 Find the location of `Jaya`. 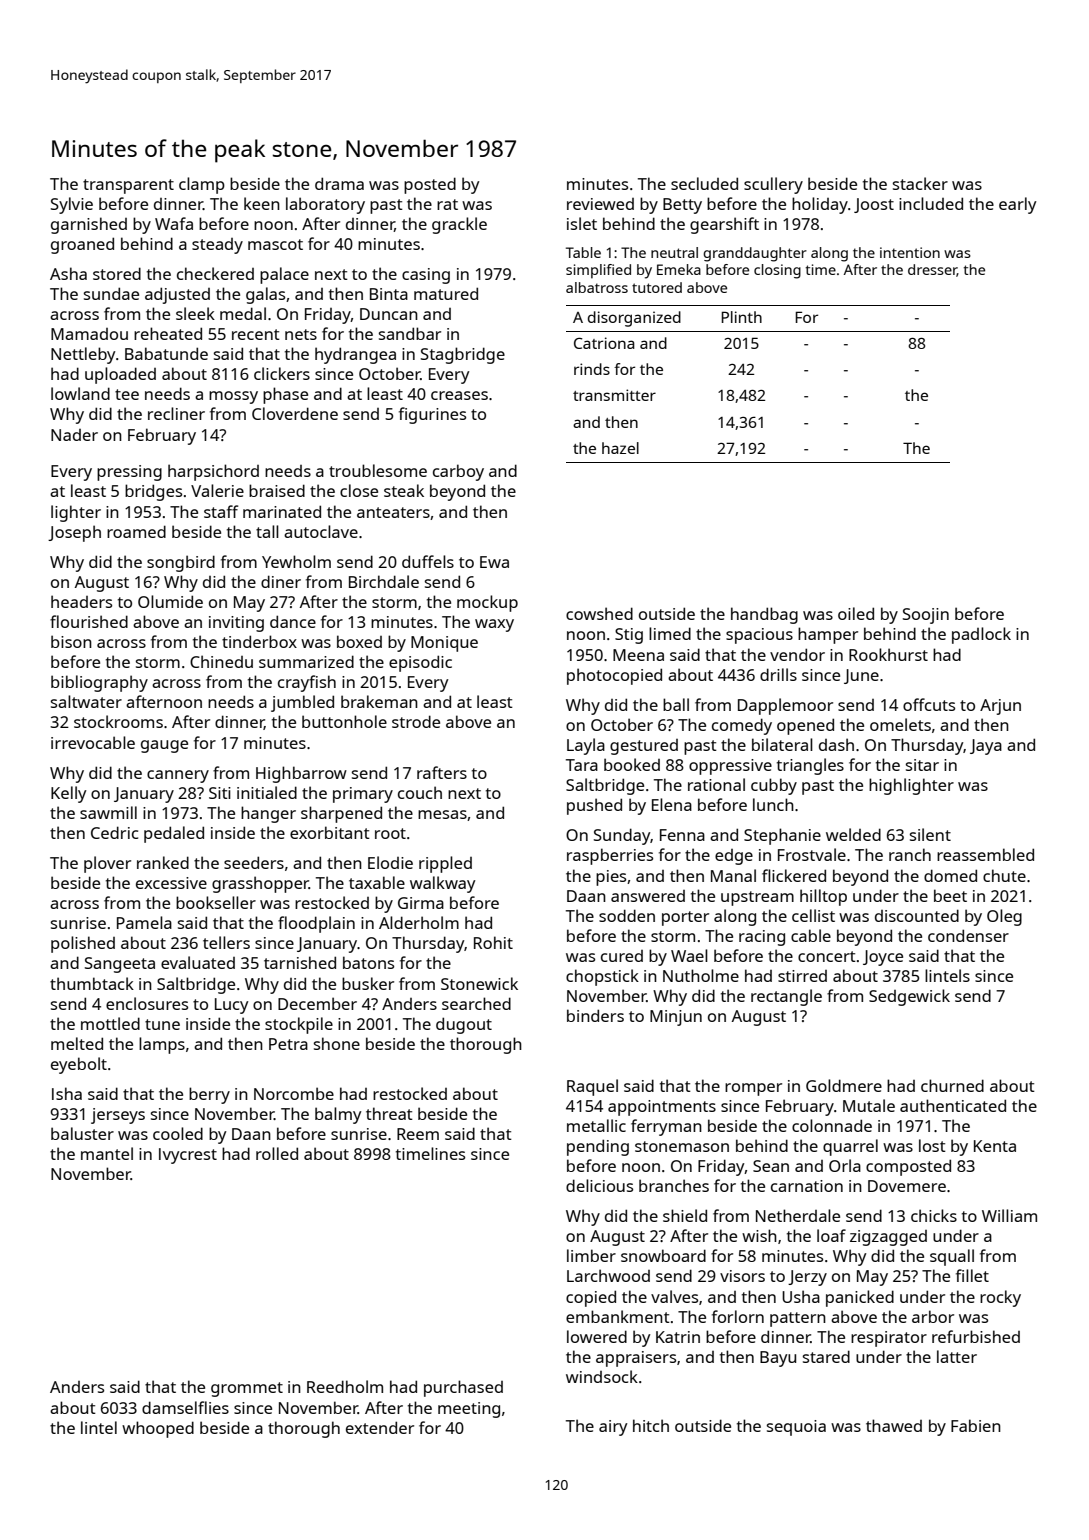

Jaya is located at coordinates (986, 747).
